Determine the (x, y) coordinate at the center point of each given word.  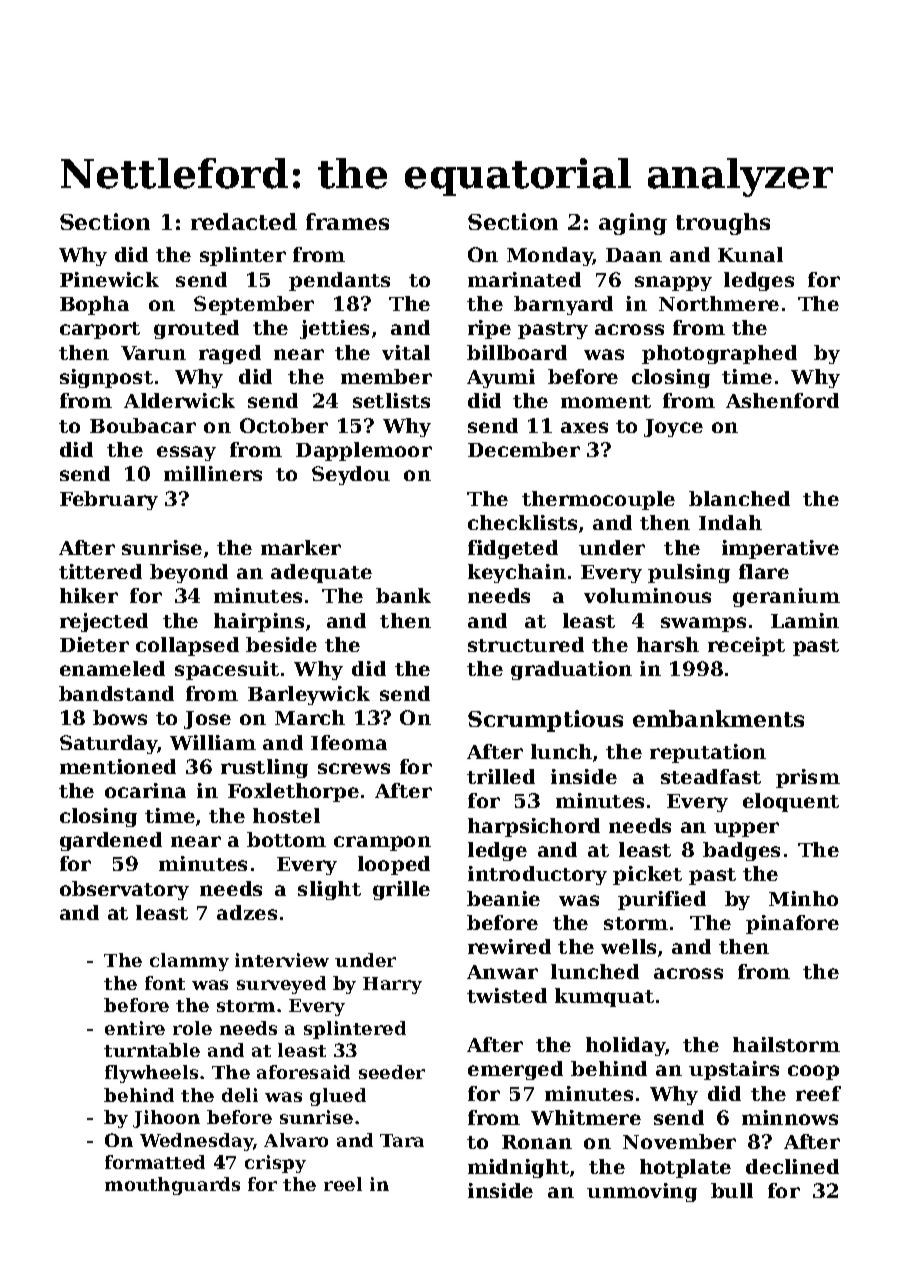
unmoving (642, 1192)
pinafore (792, 924)
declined (792, 1166)
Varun (153, 353)
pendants (339, 281)
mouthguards (172, 1186)
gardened (111, 841)
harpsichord (534, 827)
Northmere (719, 303)
